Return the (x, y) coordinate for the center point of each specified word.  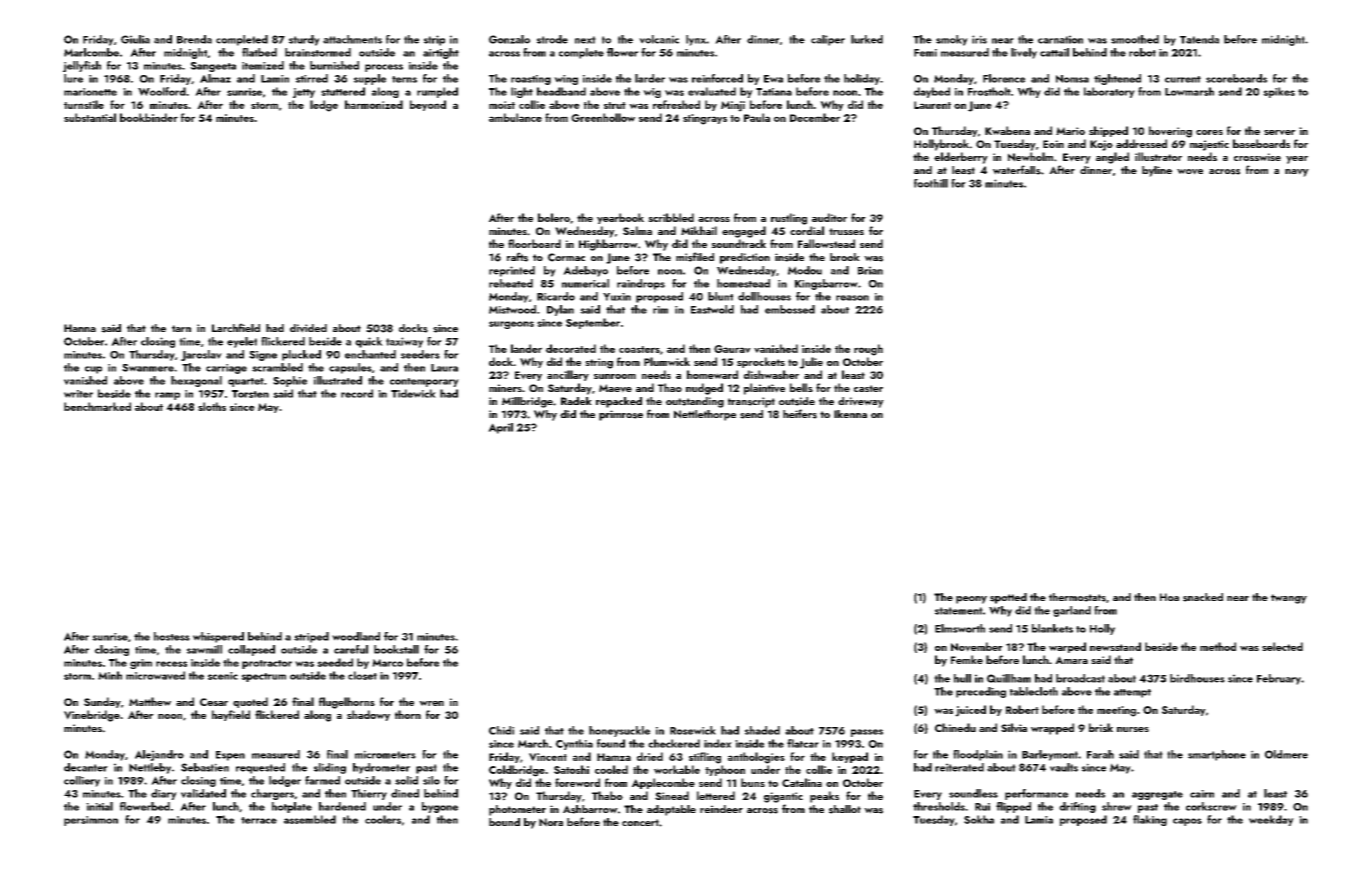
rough (868, 350)
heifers (800, 414)
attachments (352, 39)
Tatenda (1199, 39)
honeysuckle (619, 731)
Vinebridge (92, 716)
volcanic (659, 39)
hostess (172, 636)
